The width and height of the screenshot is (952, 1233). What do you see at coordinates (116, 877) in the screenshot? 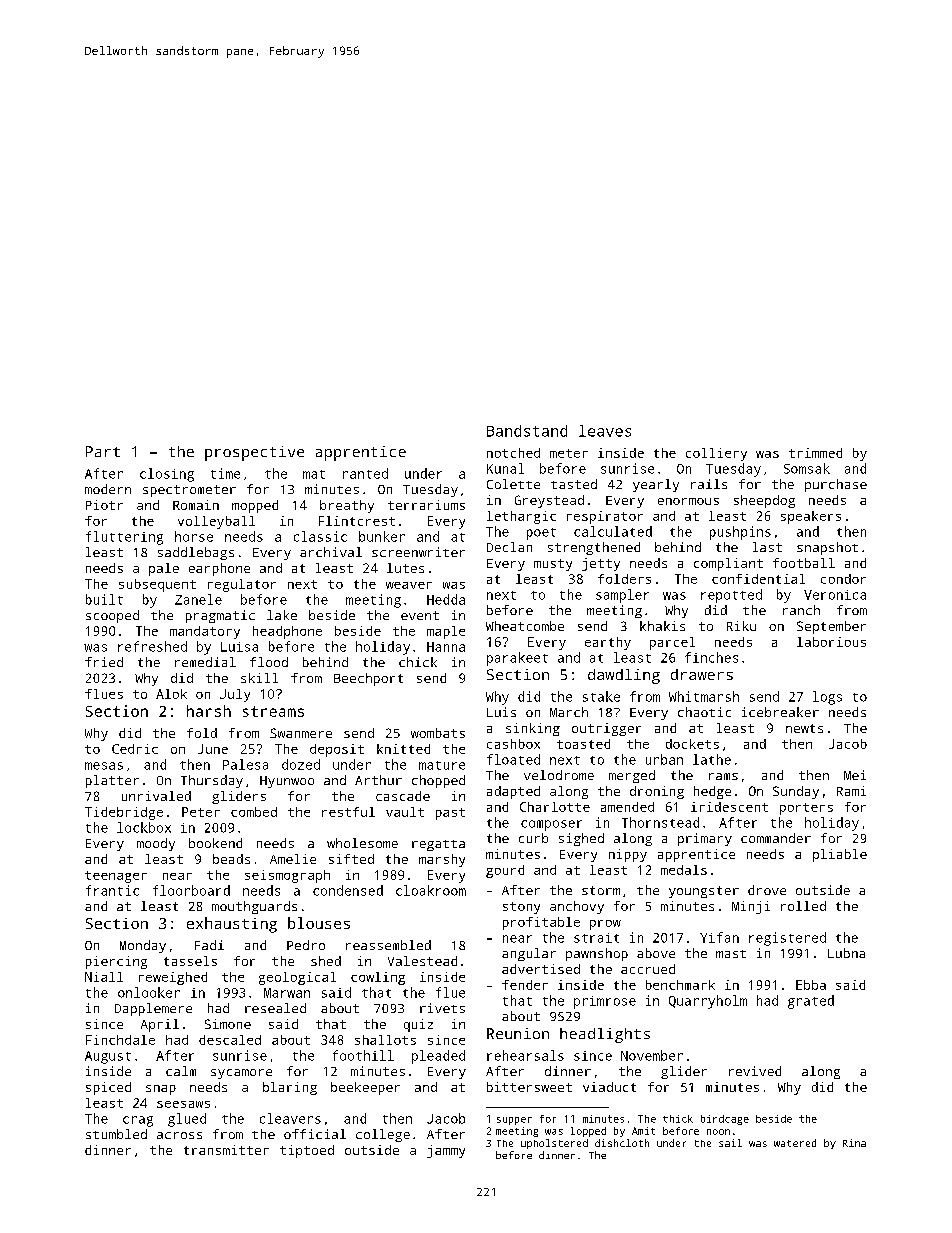
I see `teenager` at bounding box center [116, 877].
